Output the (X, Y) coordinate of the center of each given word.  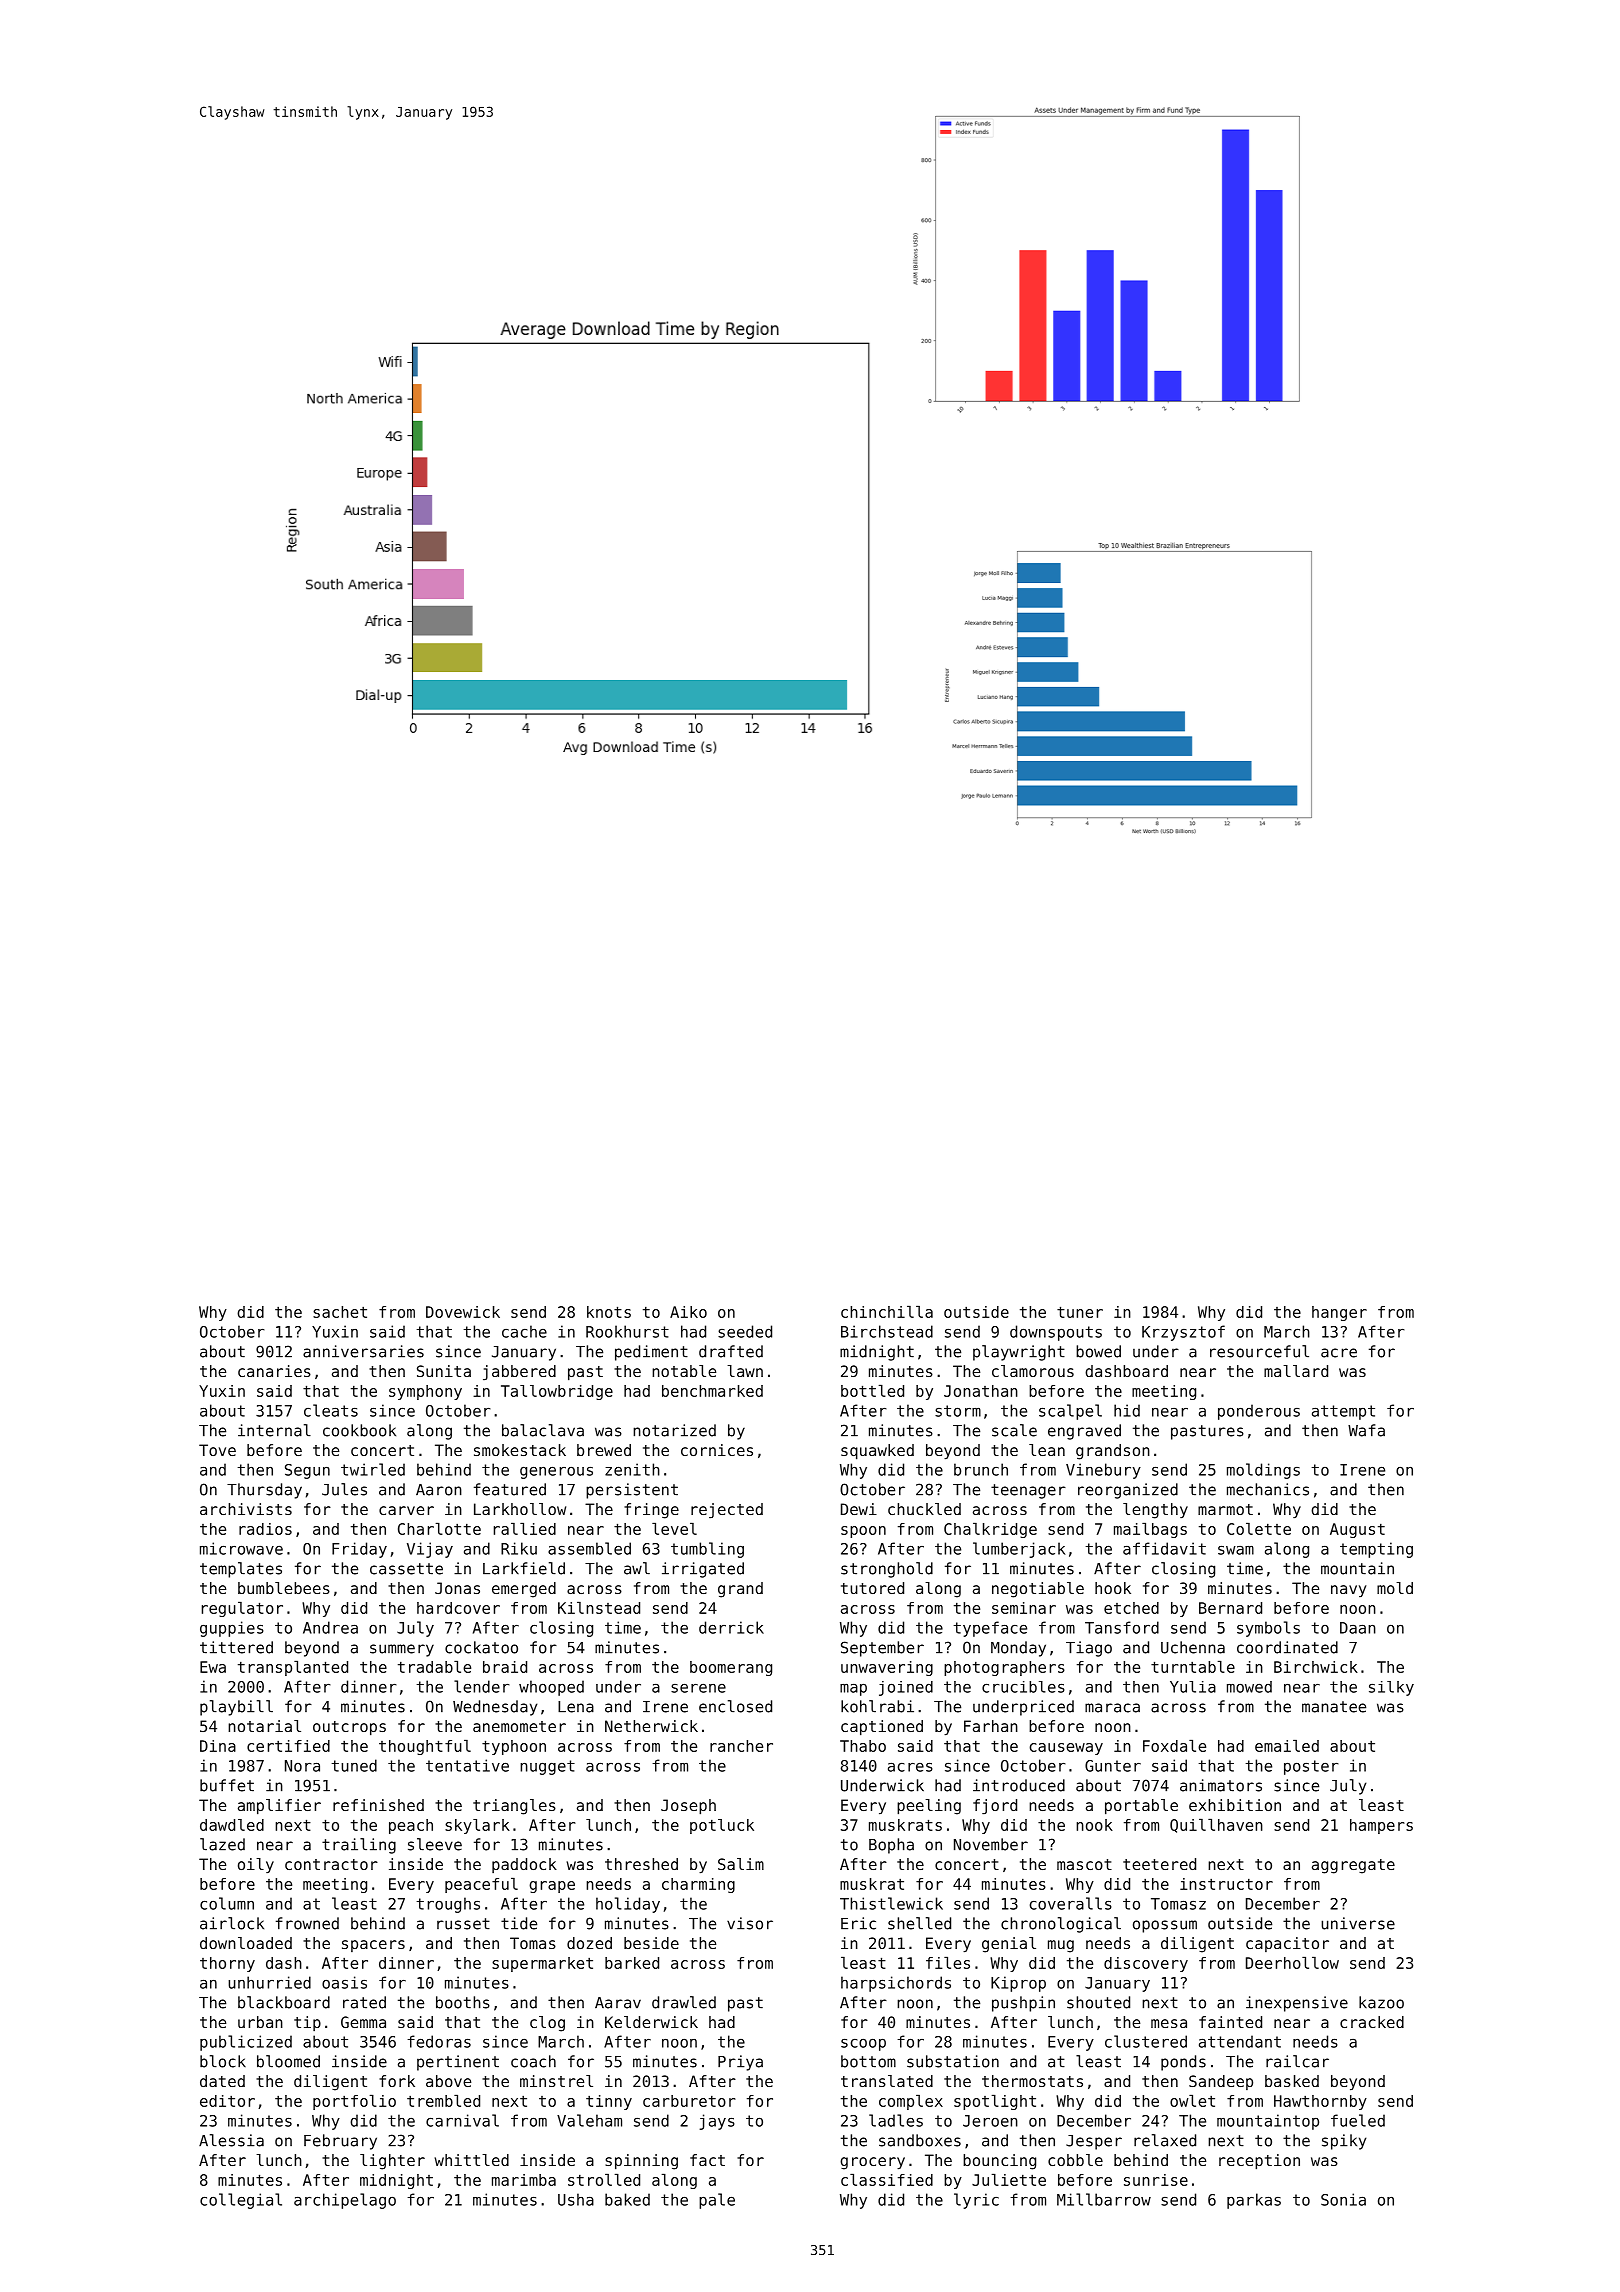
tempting (1376, 1550)
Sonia (1343, 2199)
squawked (877, 1452)
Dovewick (463, 1312)
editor (227, 2101)
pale (717, 2201)
